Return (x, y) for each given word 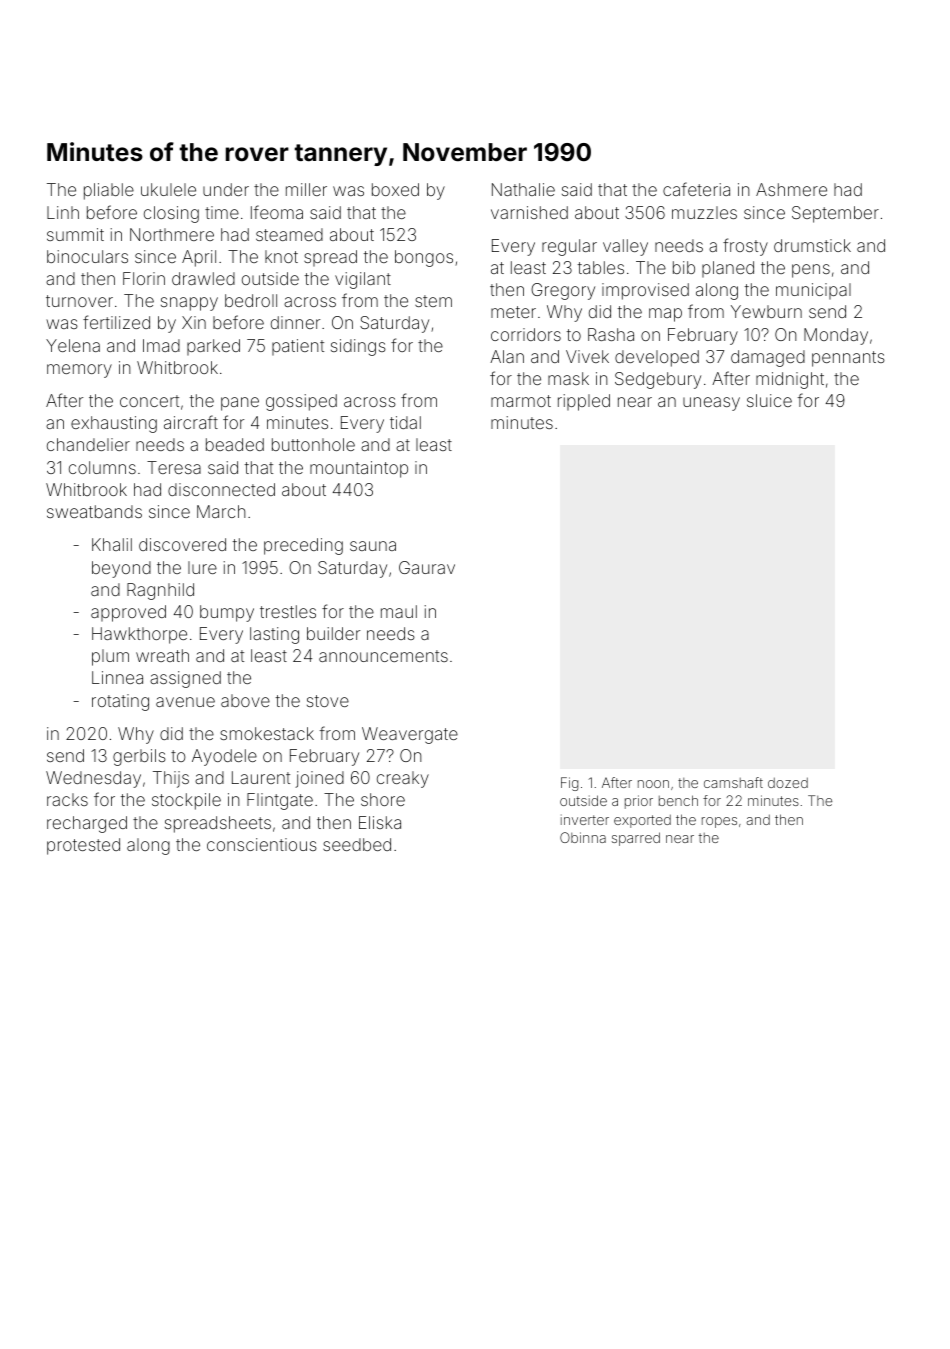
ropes (719, 822)
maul (399, 611)
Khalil (112, 544)
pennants (848, 359)
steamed (289, 234)
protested (83, 846)
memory (79, 371)
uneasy (711, 404)
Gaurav (427, 567)
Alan (507, 356)
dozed (788, 783)
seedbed (357, 844)
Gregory (563, 291)
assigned (185, 679)
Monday (836, 336)
